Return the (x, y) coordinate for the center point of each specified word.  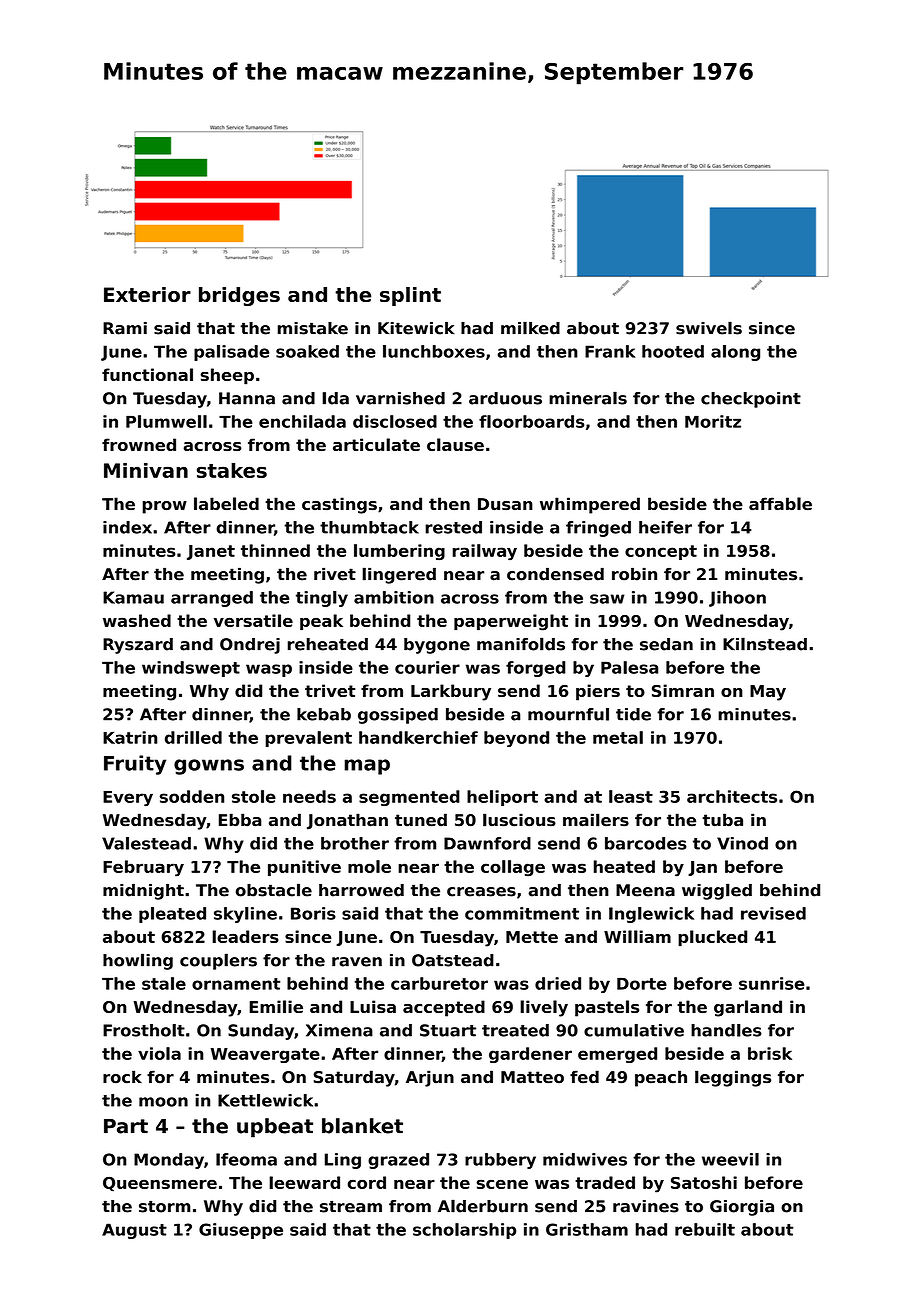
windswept (191, 669)
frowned (139, 444)
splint (410, 296)
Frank (610, 351)
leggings (733, 1078)
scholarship (464, 1231)
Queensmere (160, 1184)
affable (780, 504)
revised (773, 913)
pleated (172, 915)
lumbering (399, 552)
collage (513, 868)
